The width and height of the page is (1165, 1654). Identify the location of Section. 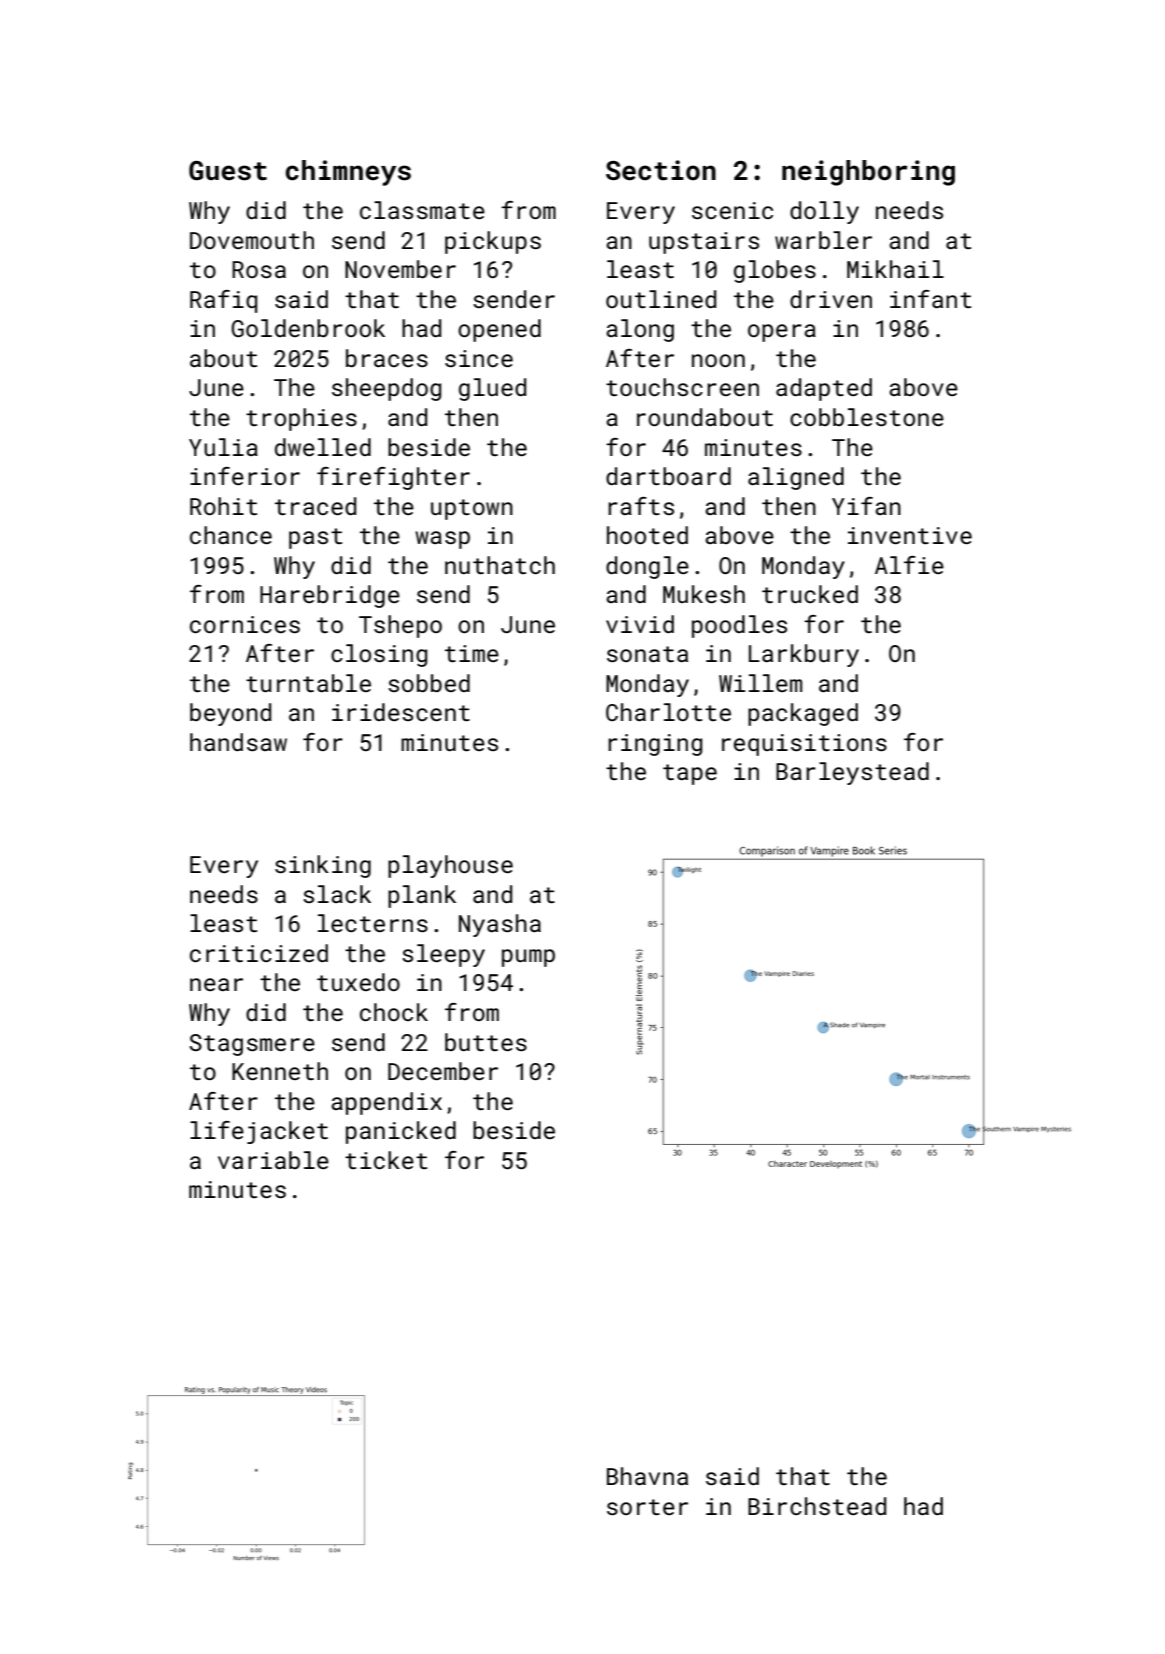
(661, 170).
